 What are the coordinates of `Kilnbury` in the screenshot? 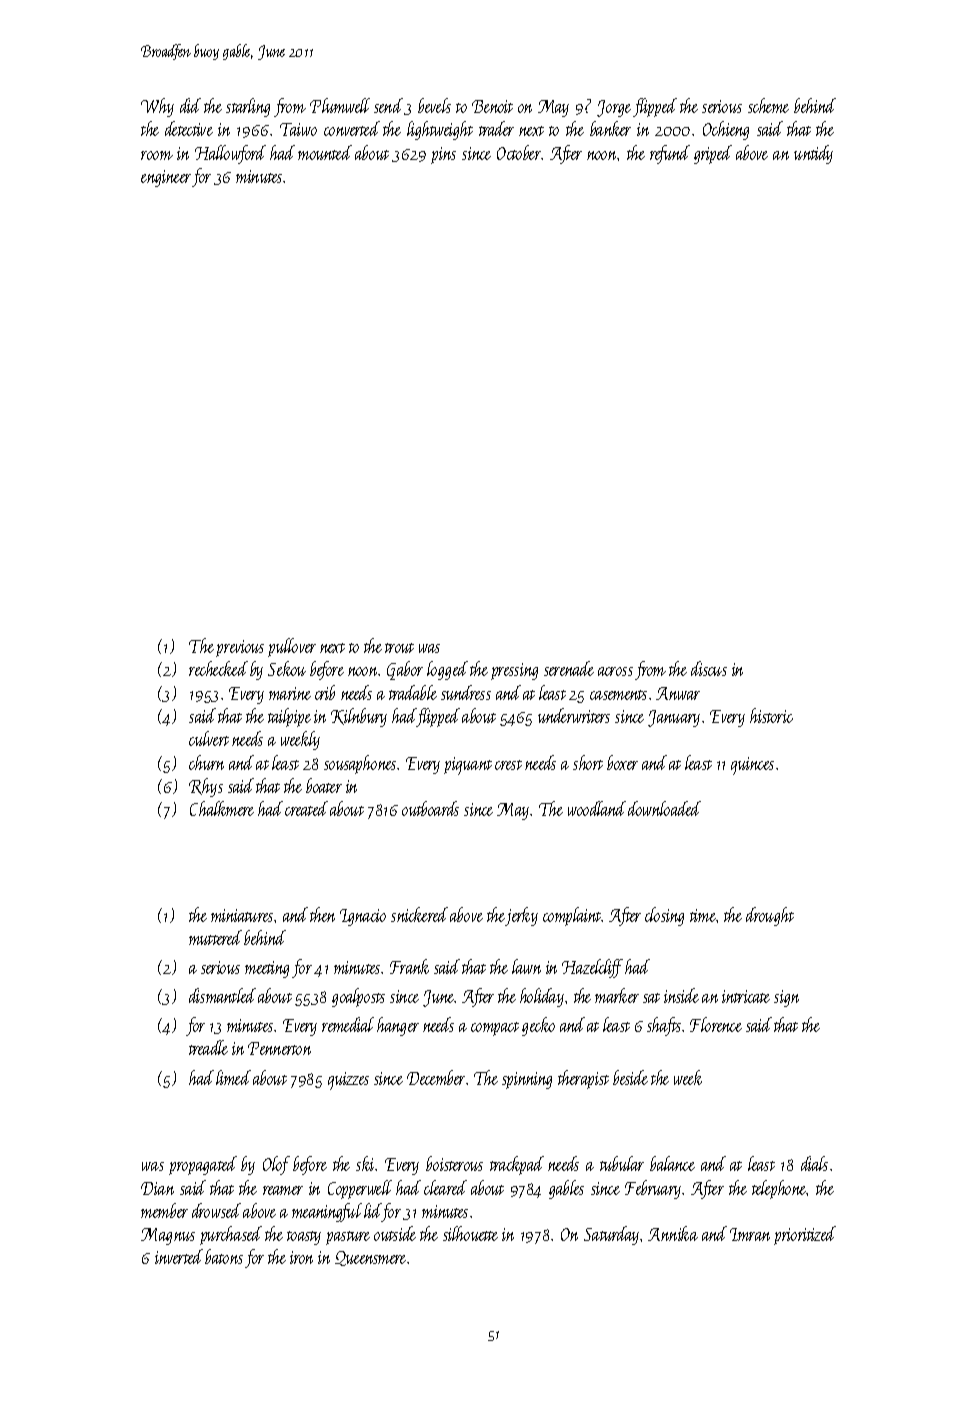 It's located at (359, 717).
